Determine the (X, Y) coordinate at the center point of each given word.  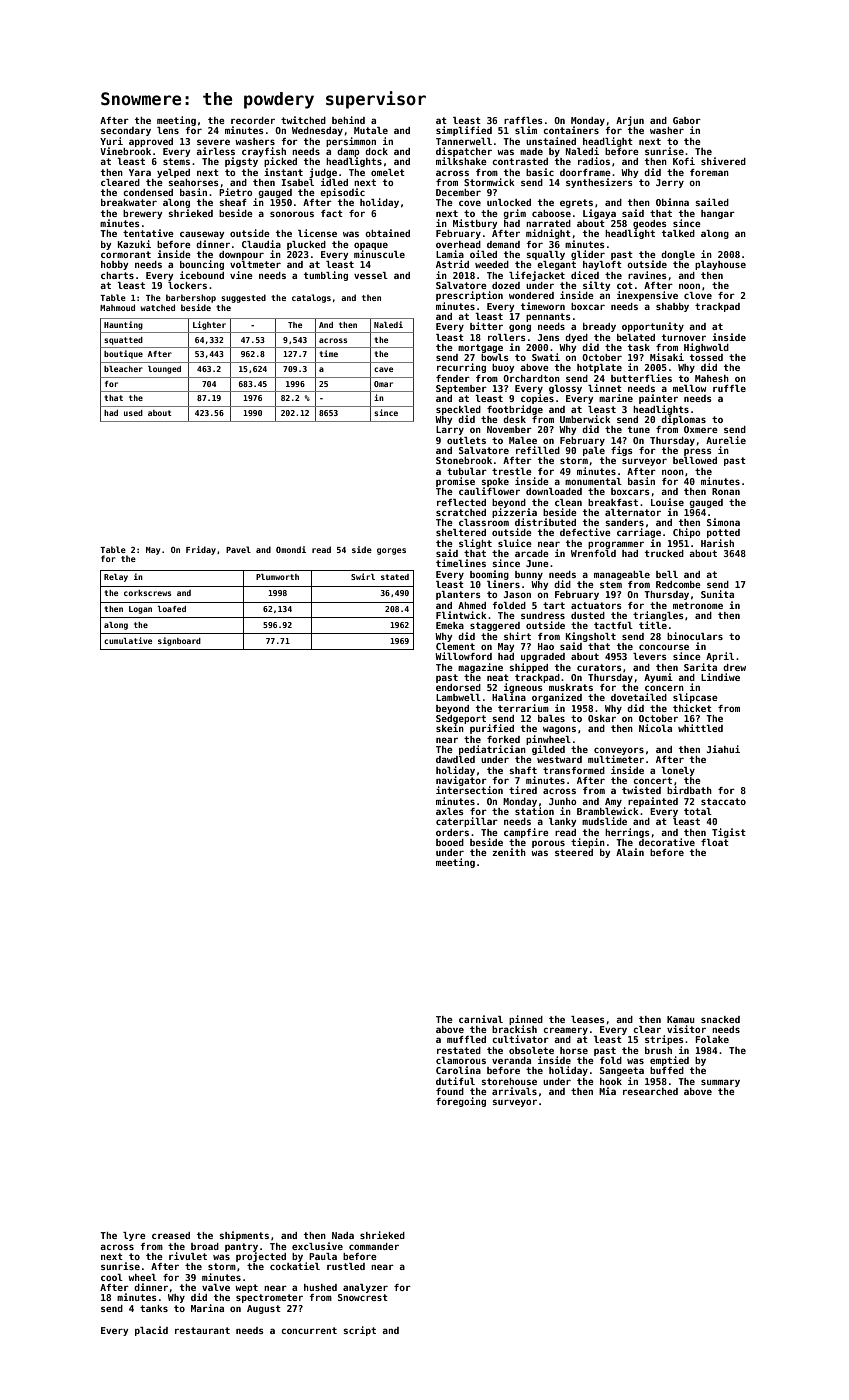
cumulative (128, 640)
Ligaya (599, 214)
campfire (526, 833)
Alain (630, 852)
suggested (243, 298)
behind (348, 120)
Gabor (687, 120)
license (317, 233)
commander (374, 1246)
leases (588, 1019)
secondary (126, 131)
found (450, 1091)
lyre (134, 1236)
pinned (526, 1020)
